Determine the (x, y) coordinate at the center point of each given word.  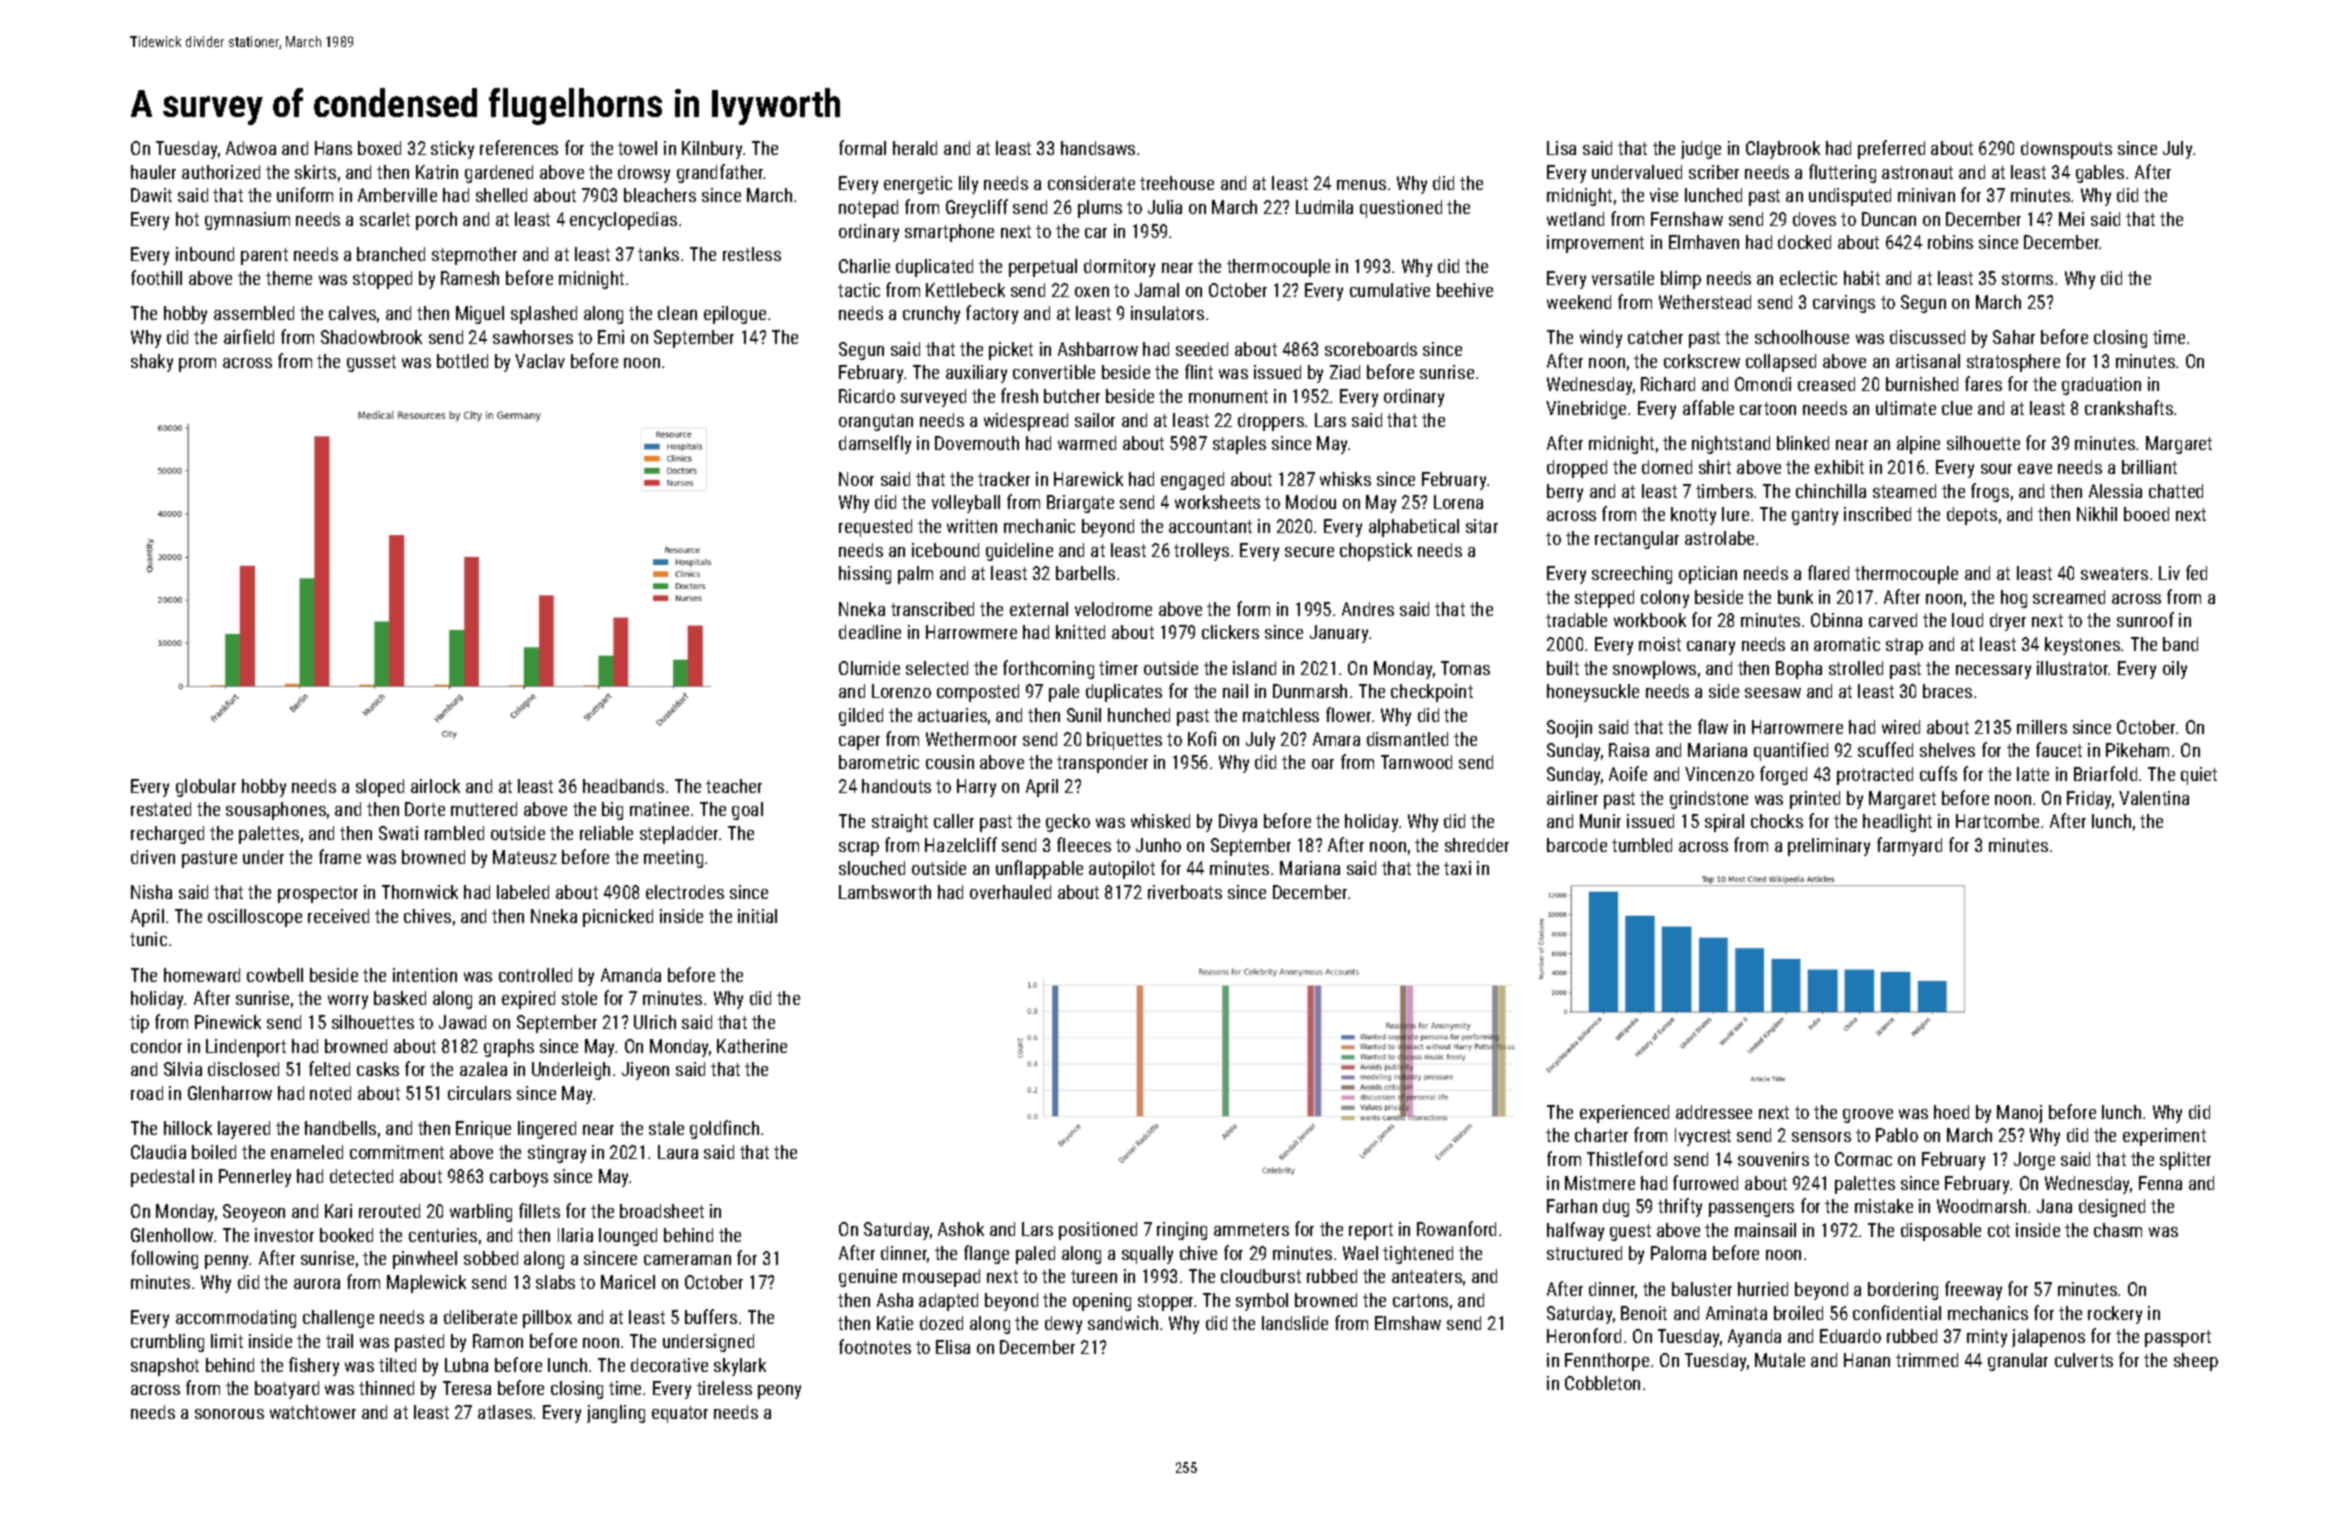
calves (352, 313)
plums (1100, 209)
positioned (1098, 1231)
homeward (202, 975)
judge (1701, 150)
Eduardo (1850, 1336)
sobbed (491, 1258)
